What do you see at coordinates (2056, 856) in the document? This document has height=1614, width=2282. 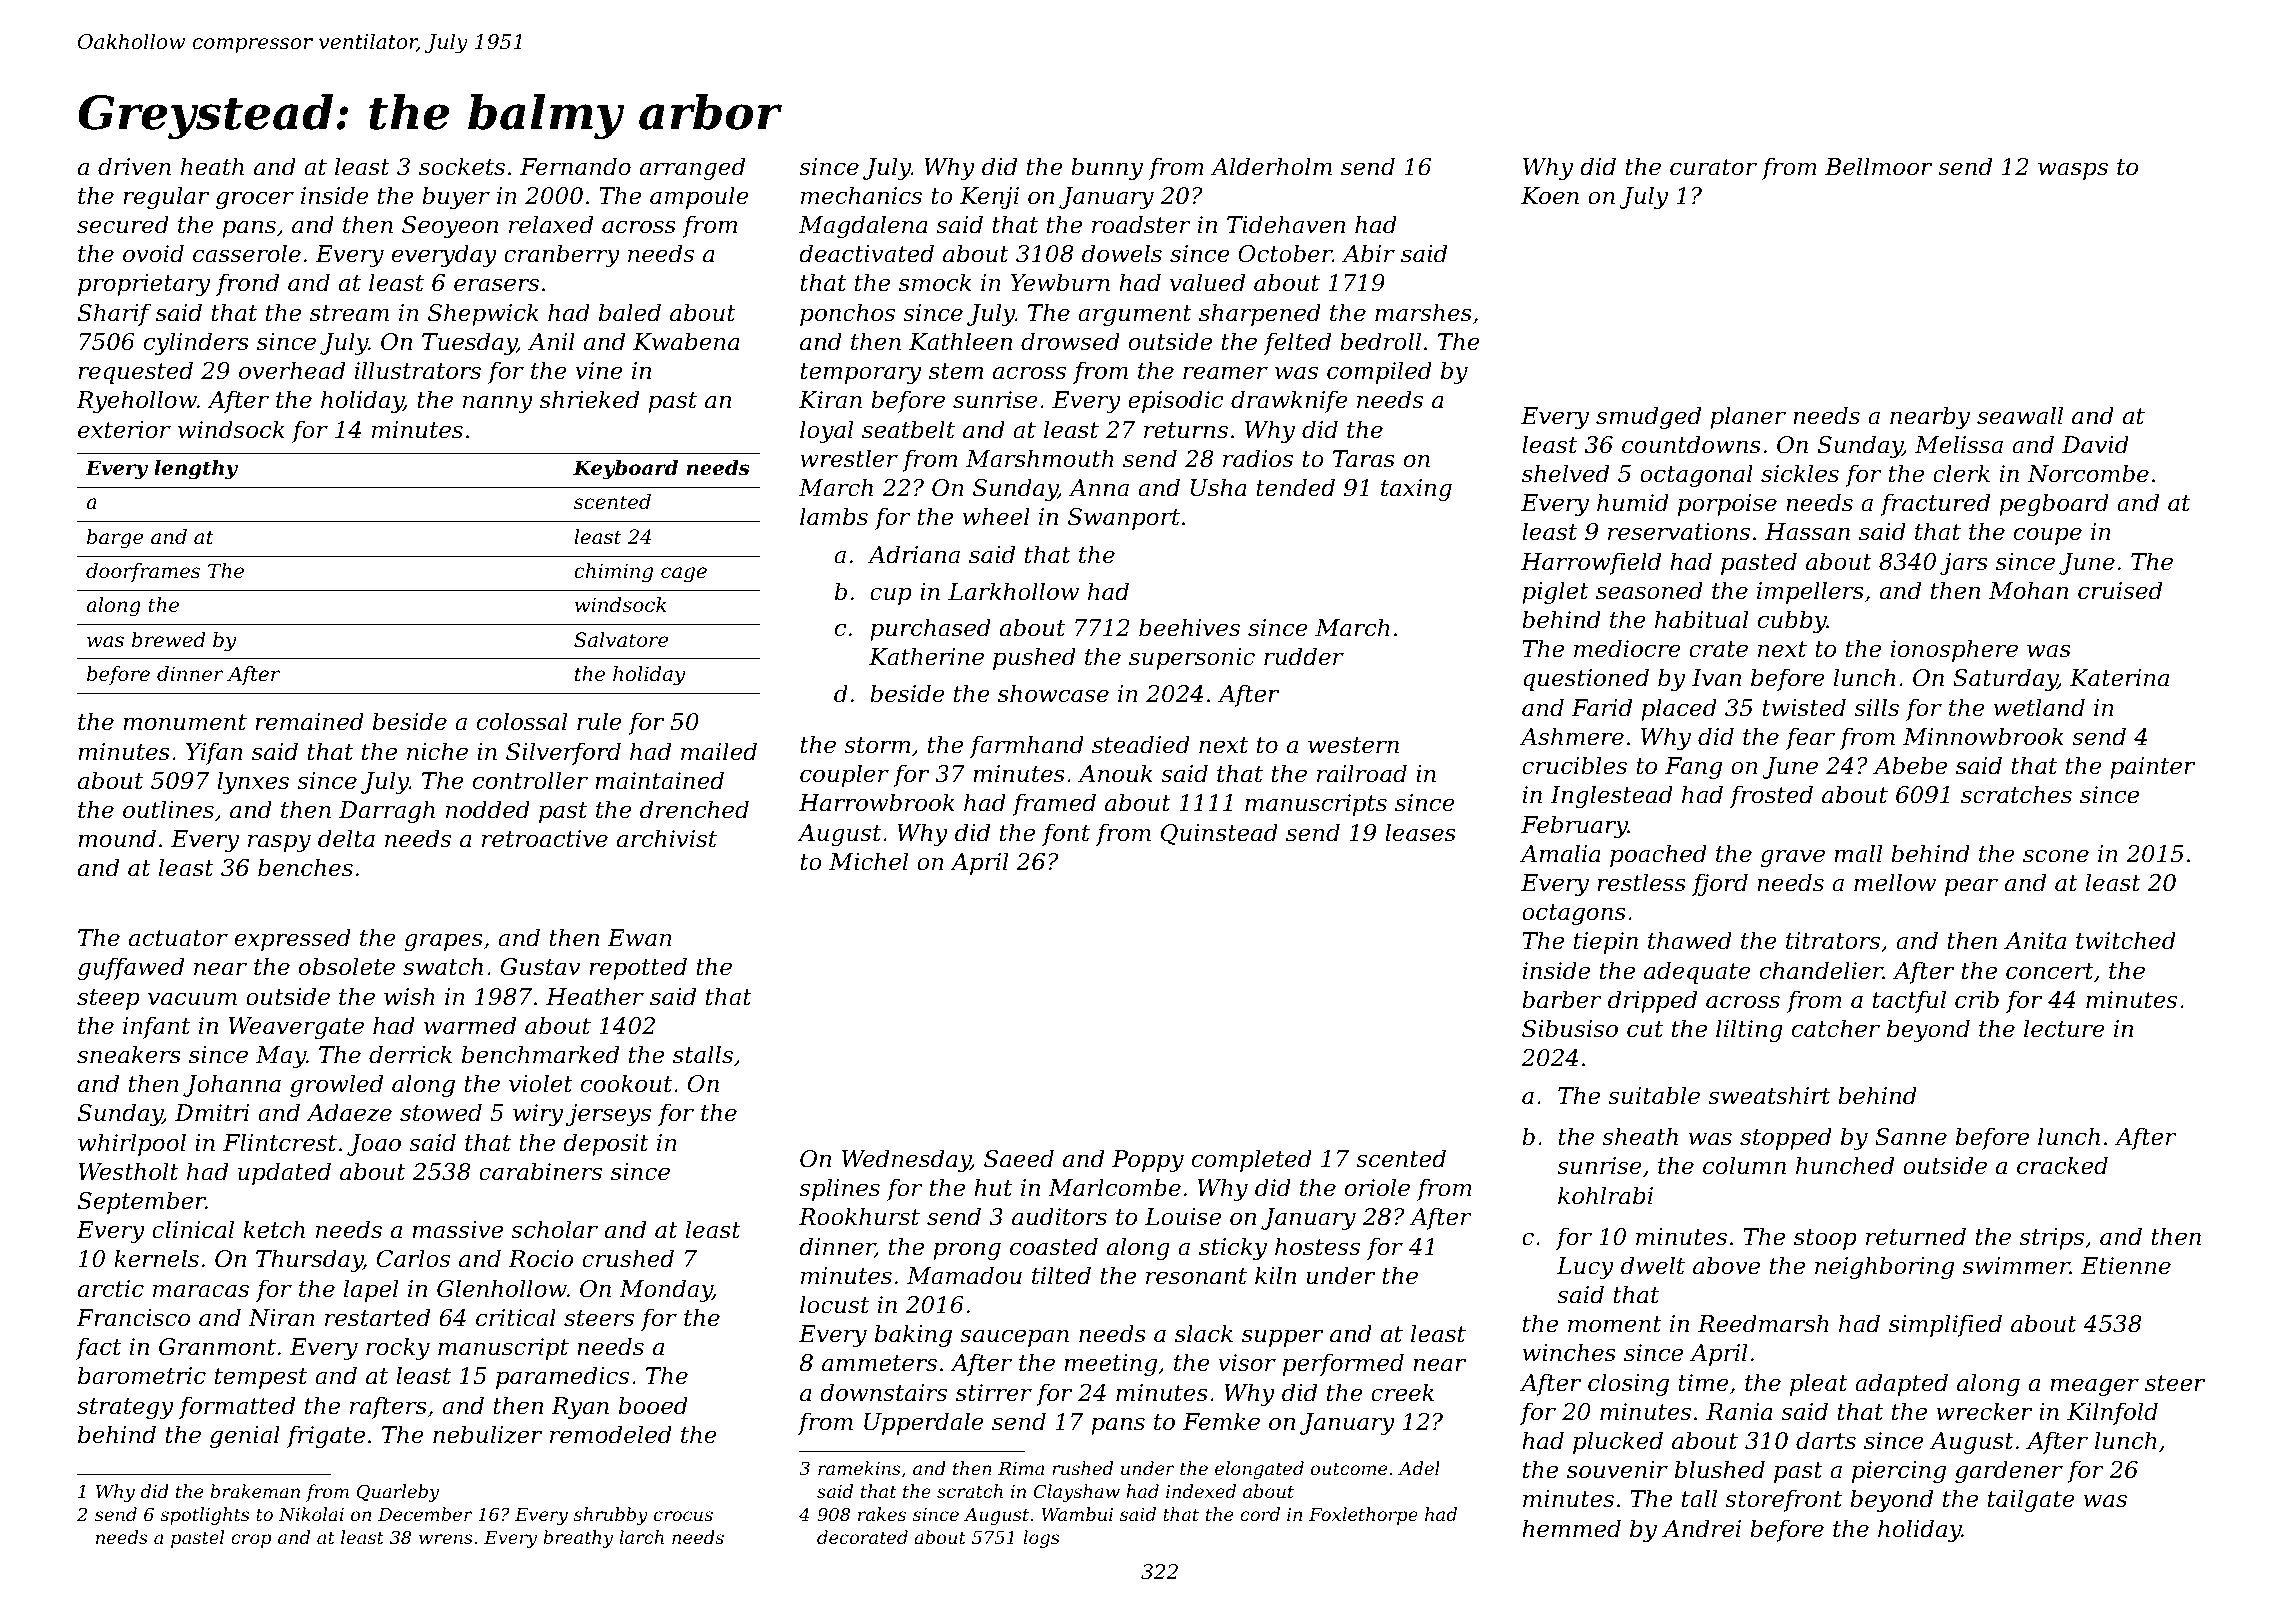 I see `scone` at bounding box center [2056, 856].
